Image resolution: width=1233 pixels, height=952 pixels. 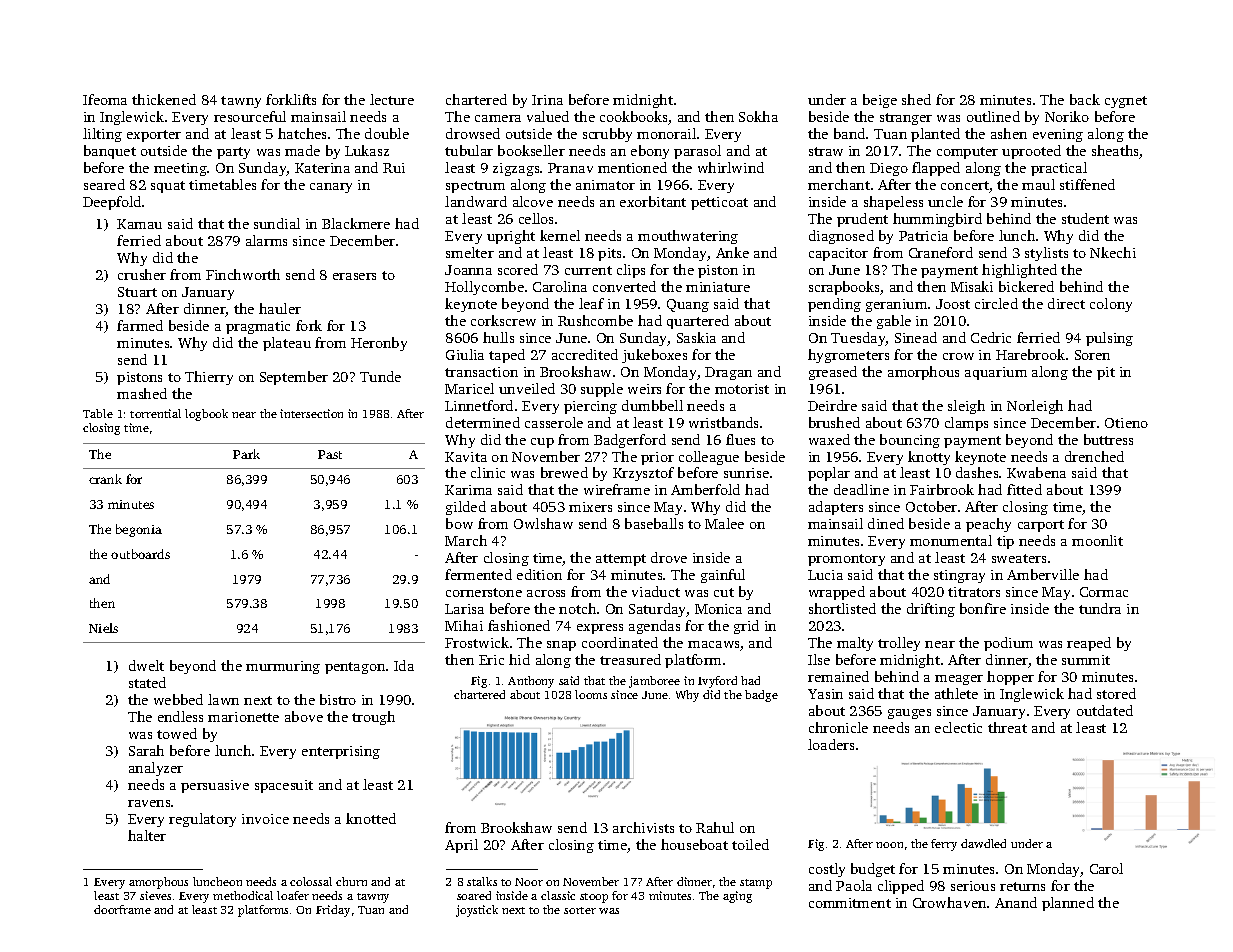 What do you see at coordinates (1043, 574) in the page?
I see `Amberville` at bounding box center [1043, 574].
